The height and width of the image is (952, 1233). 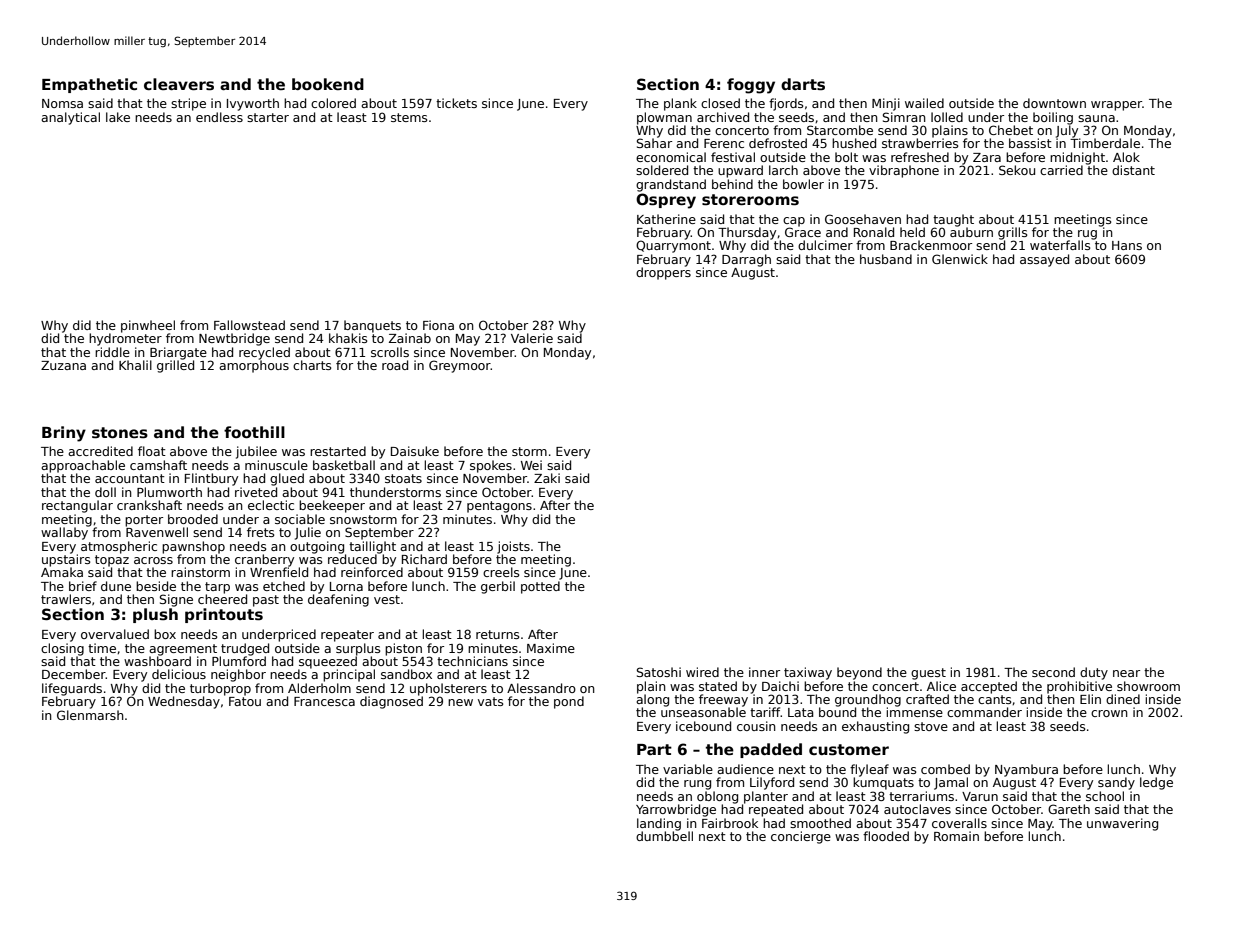 I want to click on bookend, so click(x=328, y=84).
